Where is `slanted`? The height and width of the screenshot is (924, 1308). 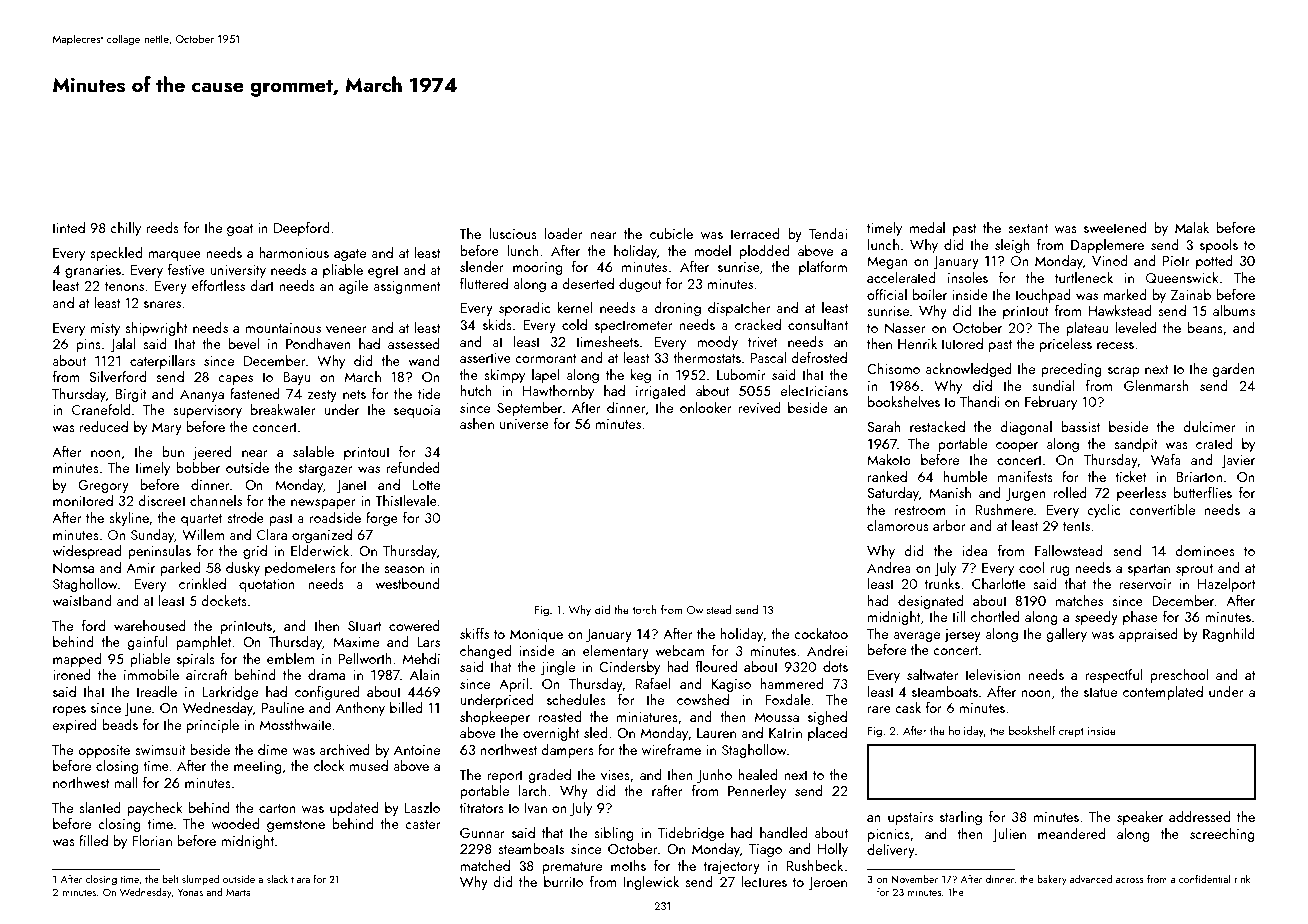
slanted is located at coordinates (100, 807).
